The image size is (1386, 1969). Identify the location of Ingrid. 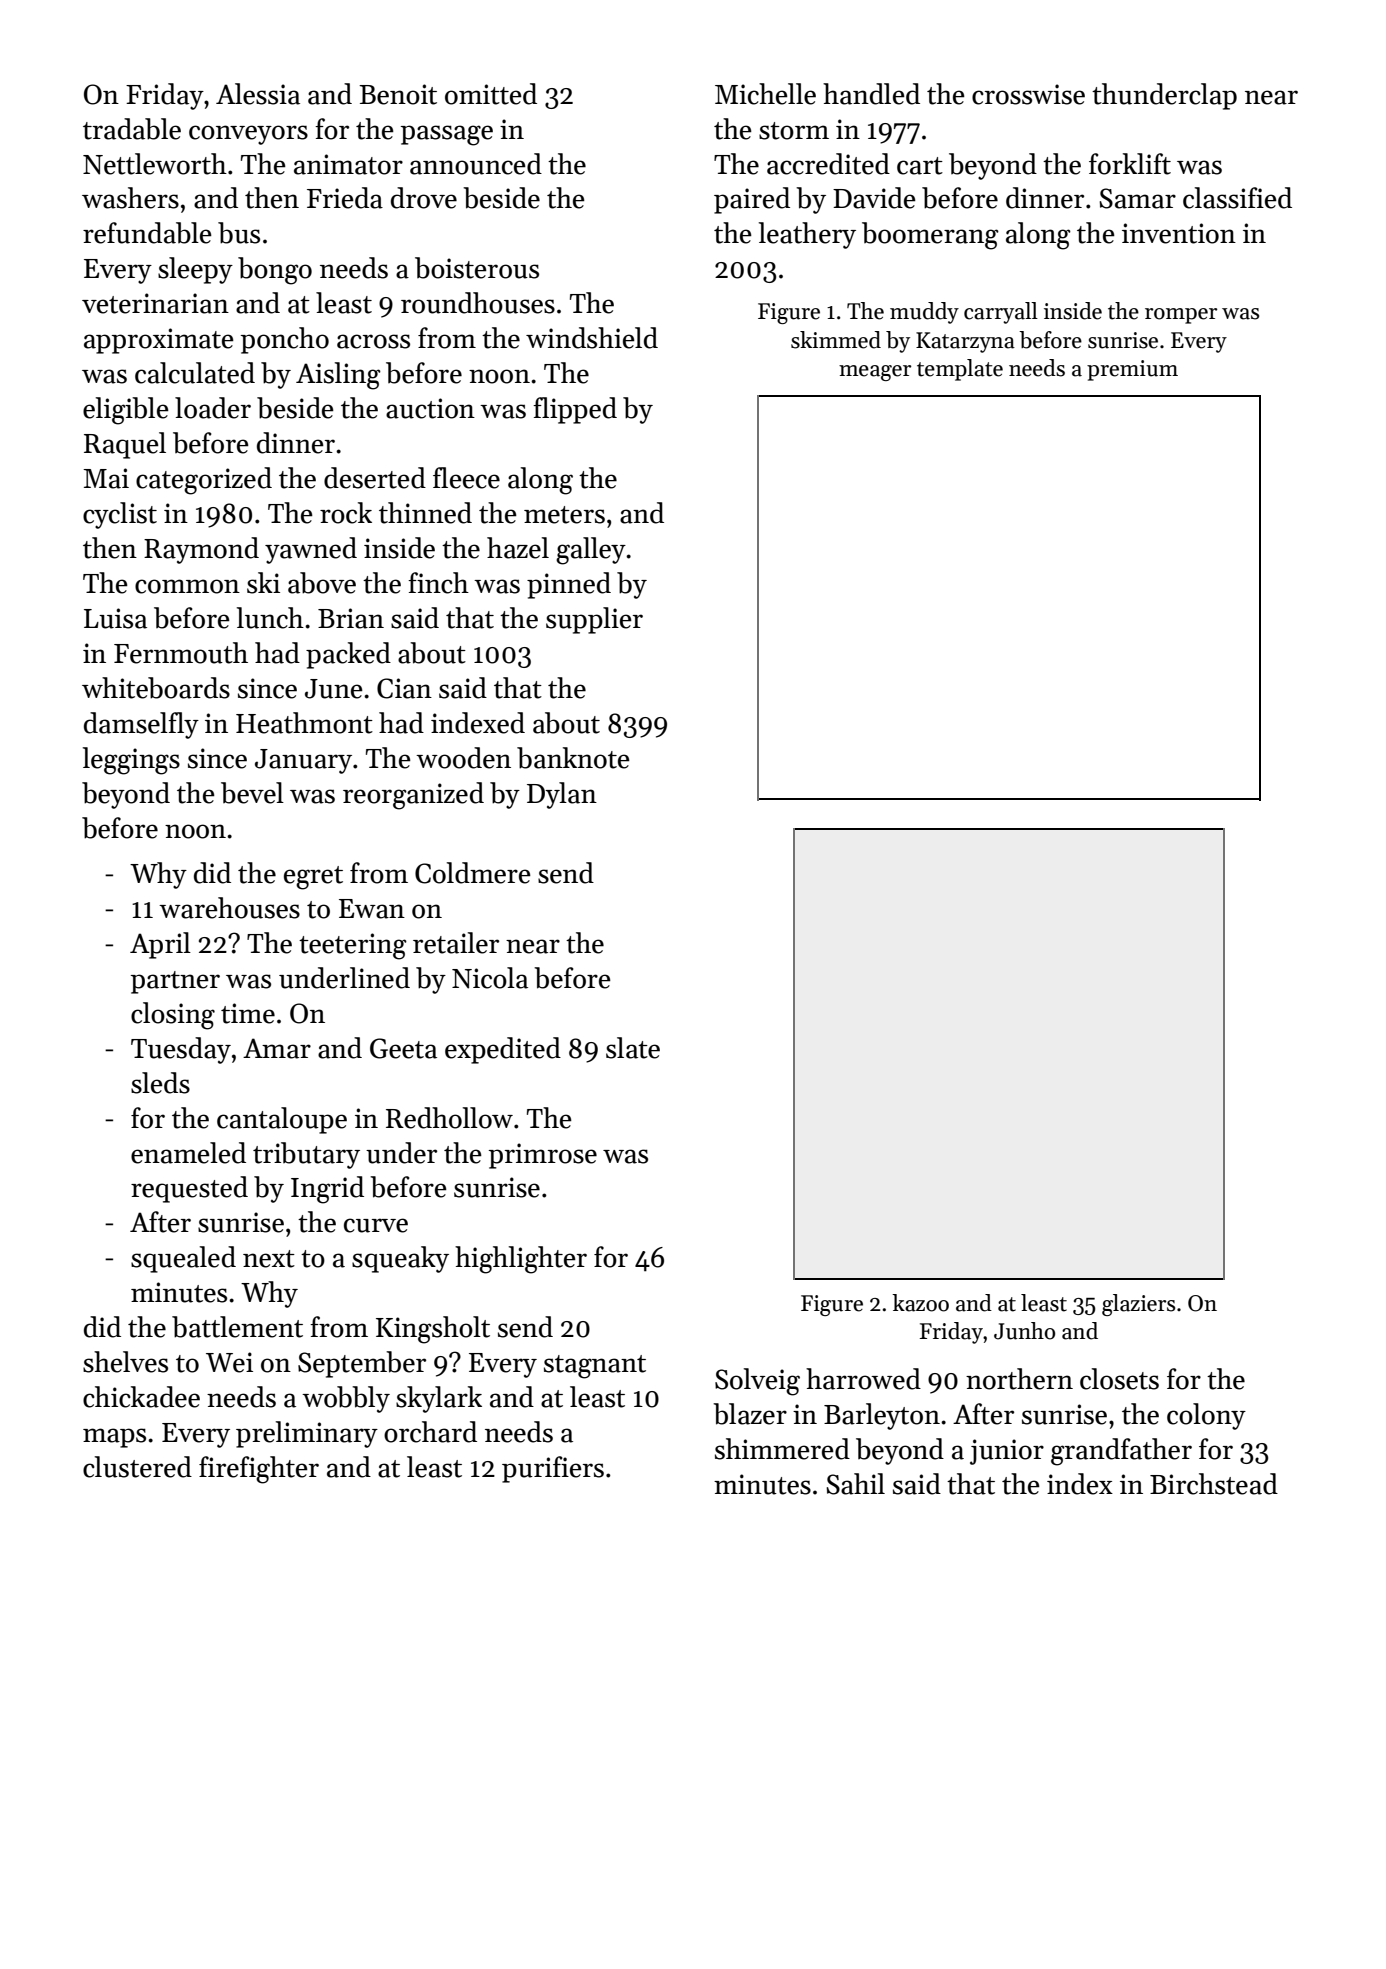
(327, 1190).
